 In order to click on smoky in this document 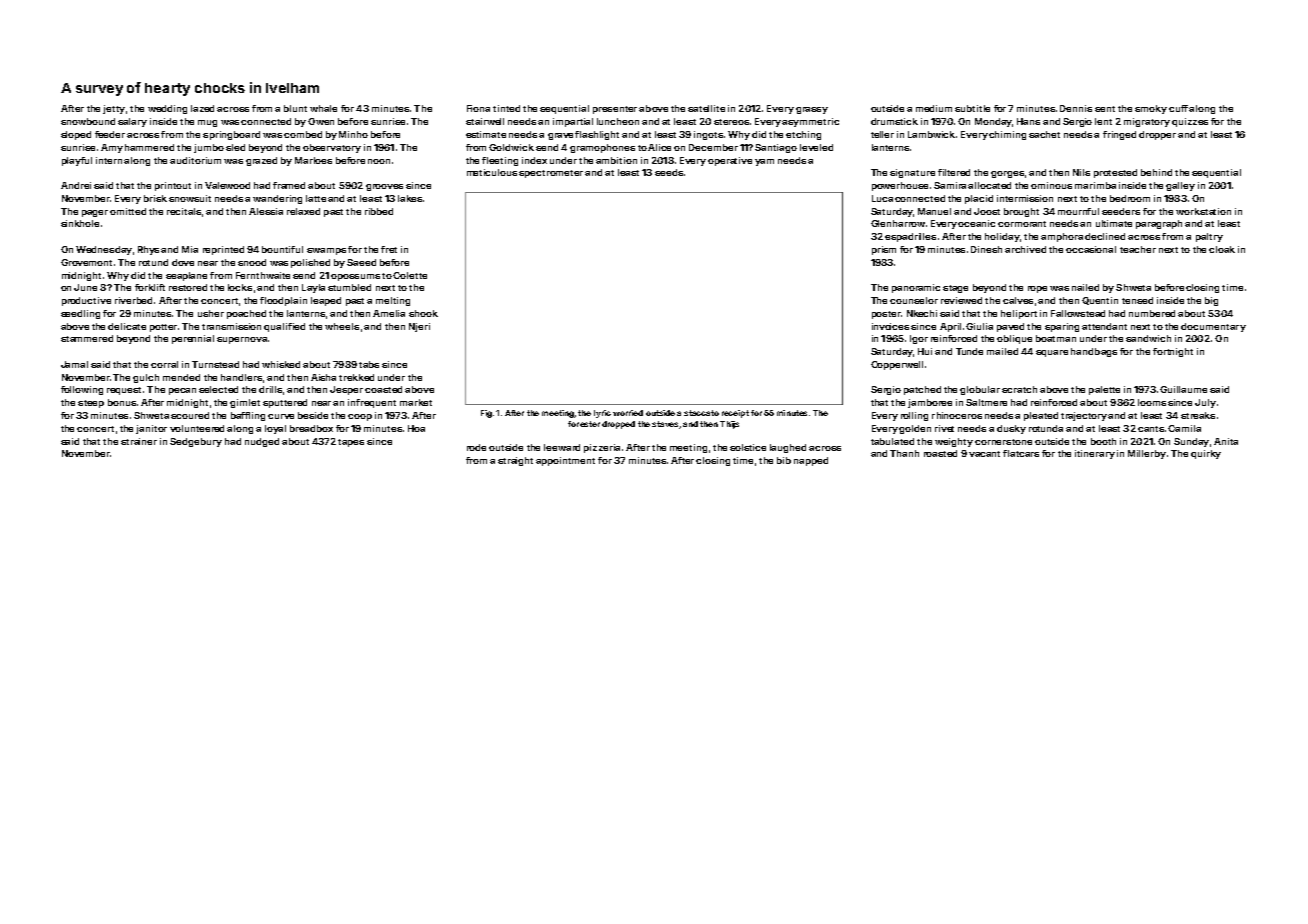, I will do `click(1151, 109)`.
